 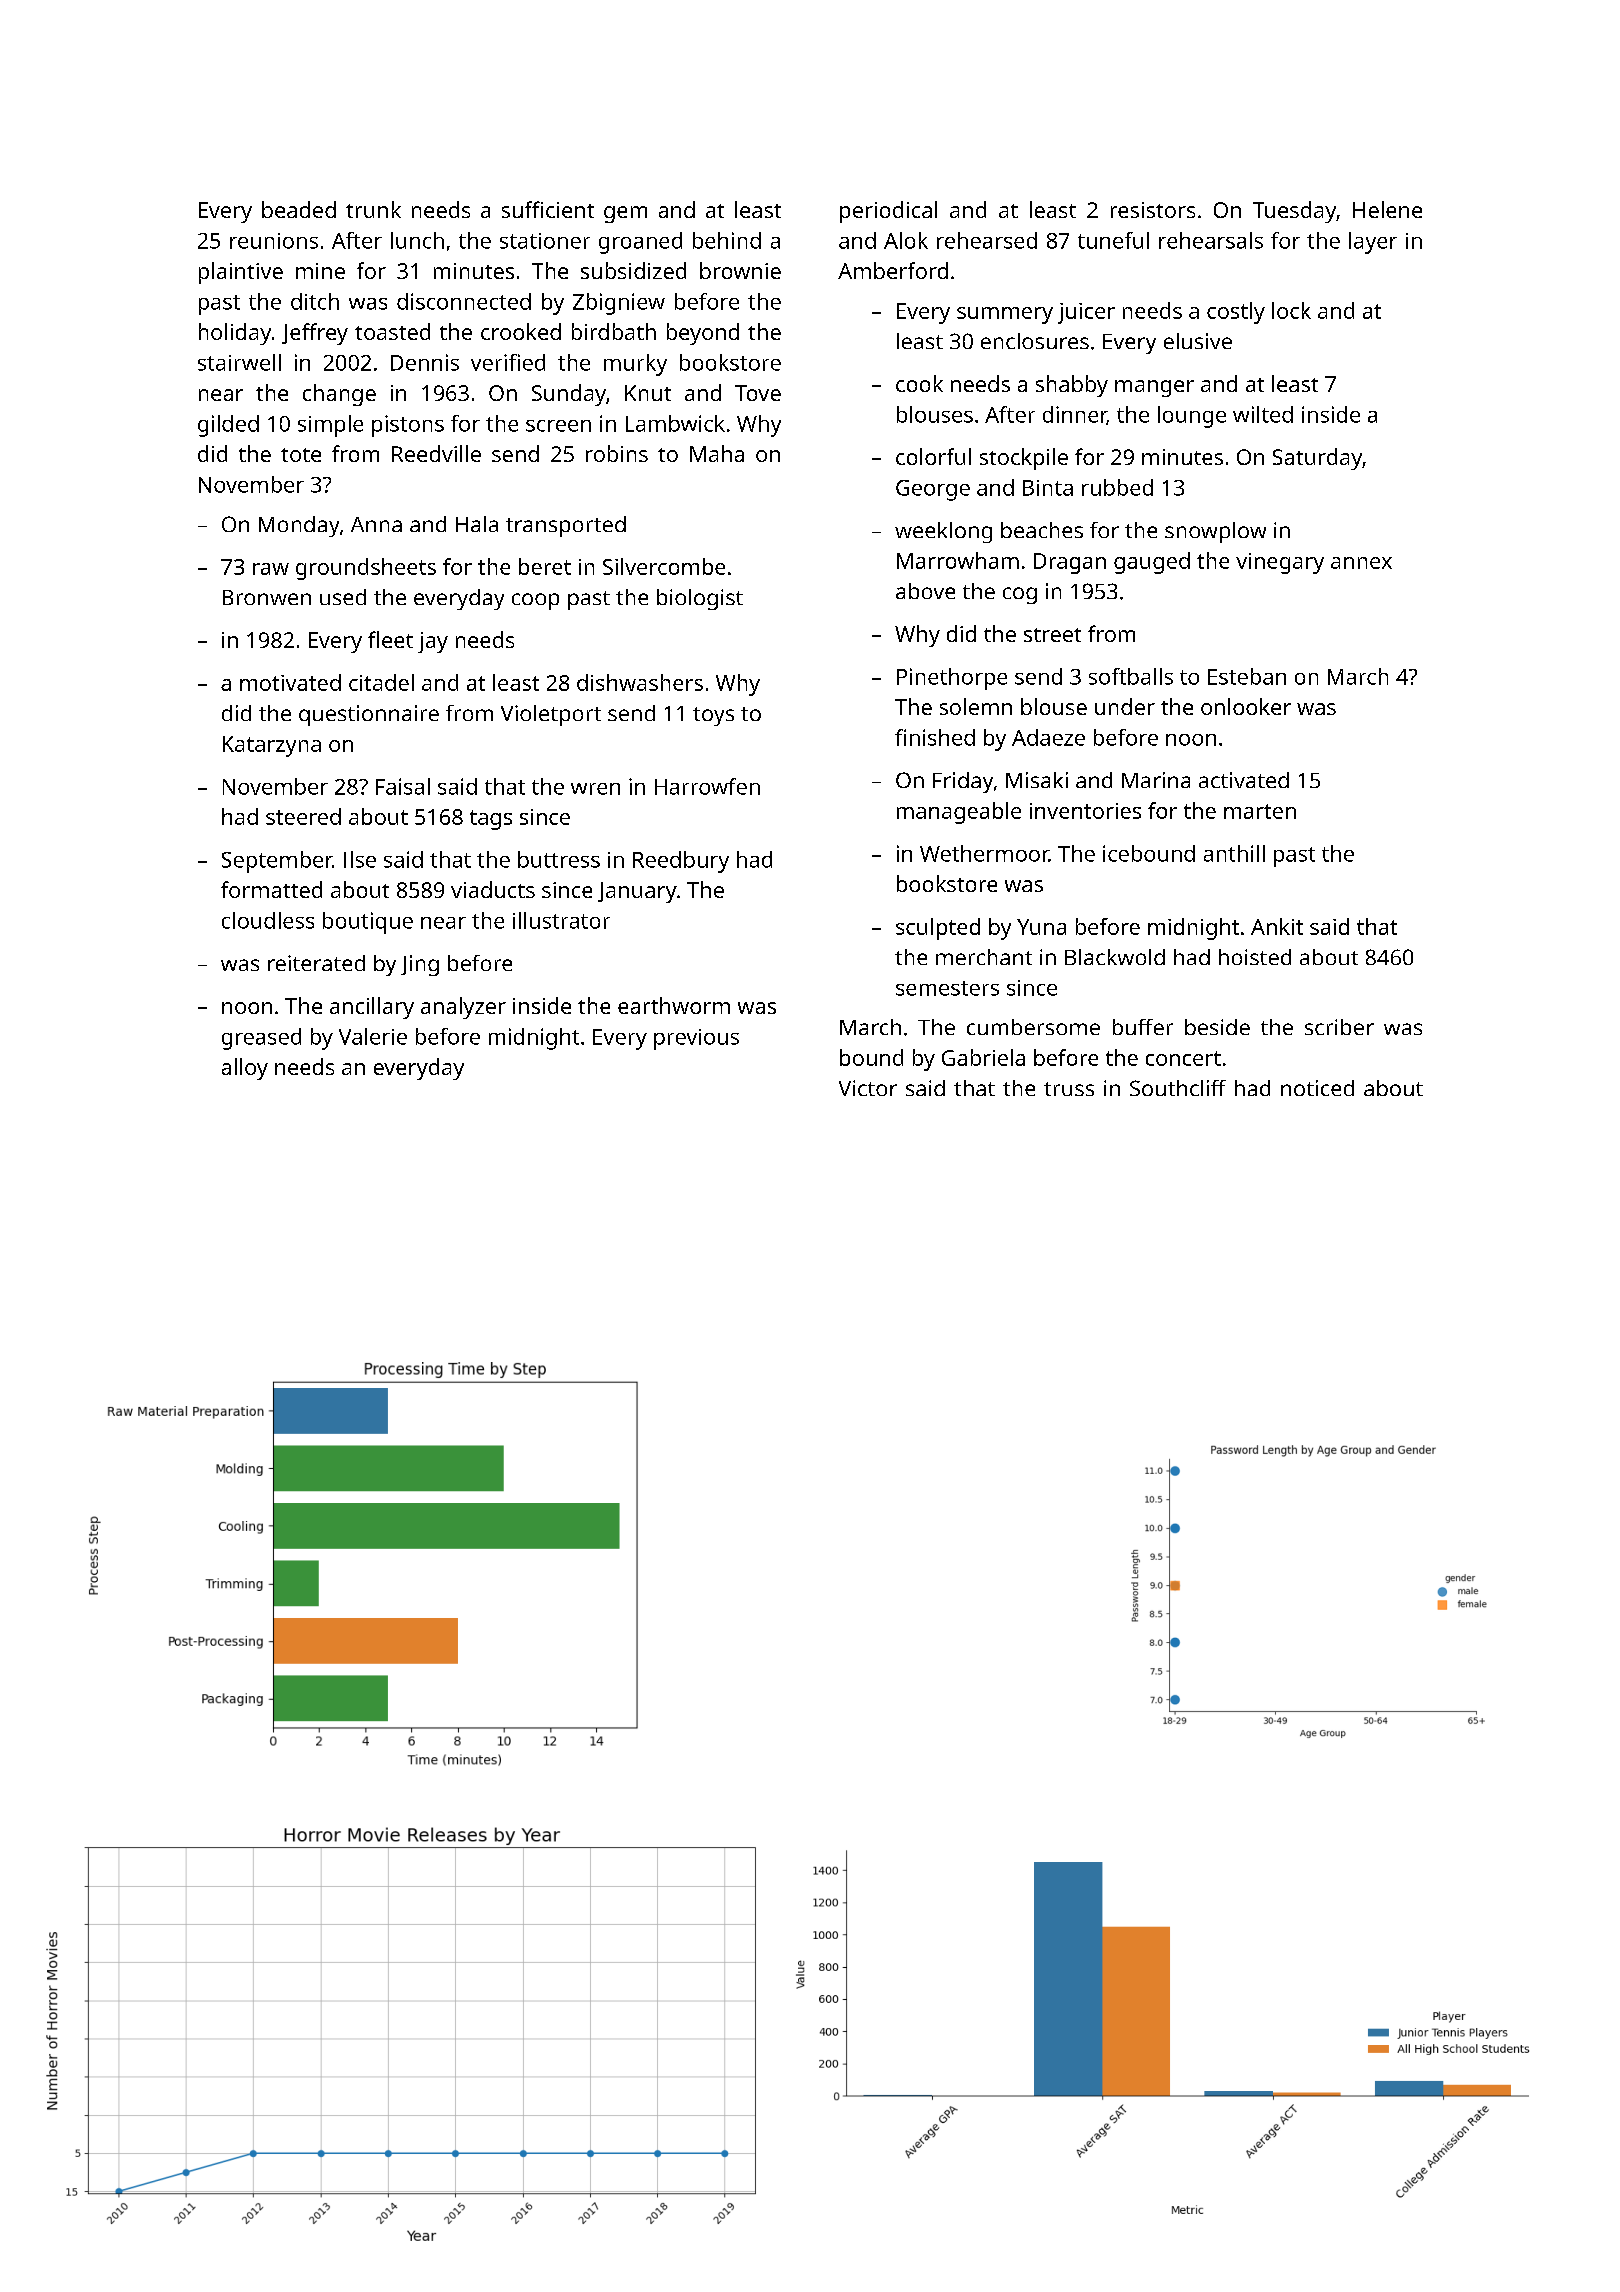 What do you see at coordinates (1291, 310) in the document?
I see `lock` at bounding box center [1291, 310].
